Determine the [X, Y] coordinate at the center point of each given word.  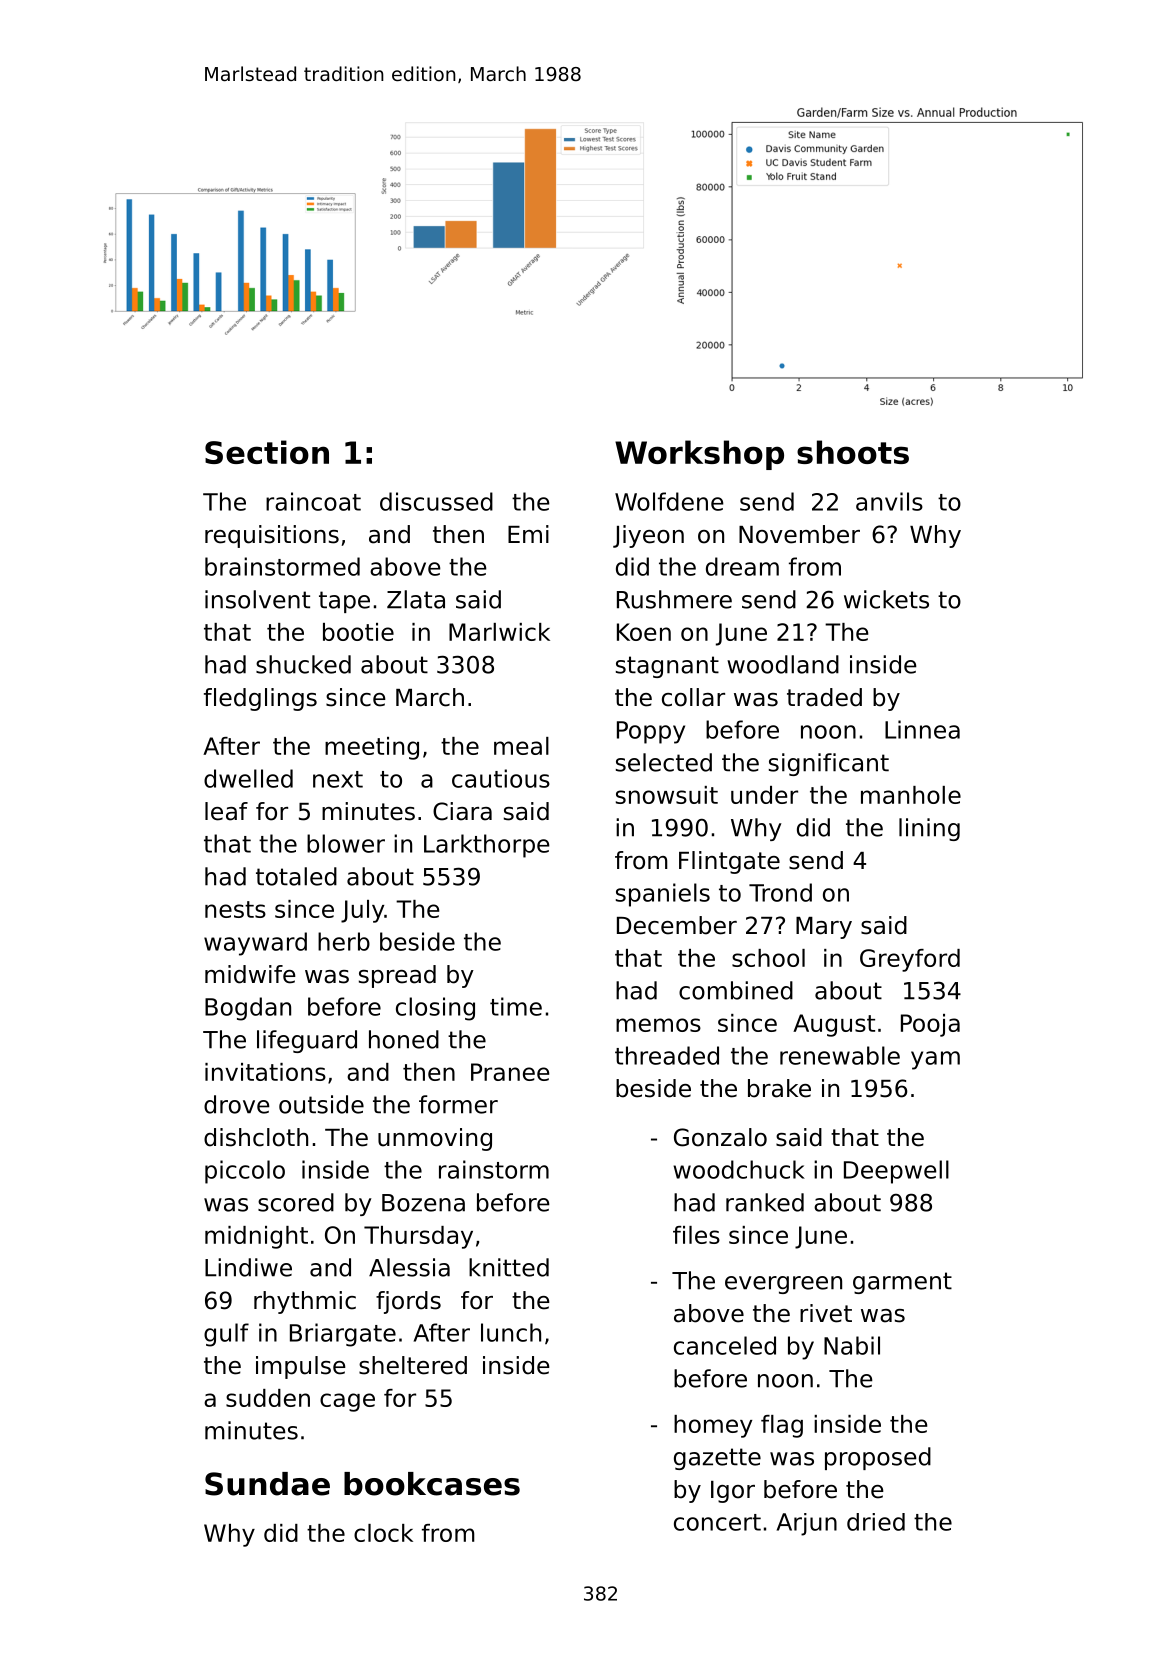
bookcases [432, 1484]
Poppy [651, 732]
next [338, 779]
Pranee [510, 1072]
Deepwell [896, 1172]
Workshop [699, 455]
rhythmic [305, 1302]
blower [346, 843]
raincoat [313, 501]
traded [824, 697]
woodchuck [739, 1169]
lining [929, 829]
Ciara [462, 811]
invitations [265, 1072]
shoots [853, 452]
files [696, 1235]
